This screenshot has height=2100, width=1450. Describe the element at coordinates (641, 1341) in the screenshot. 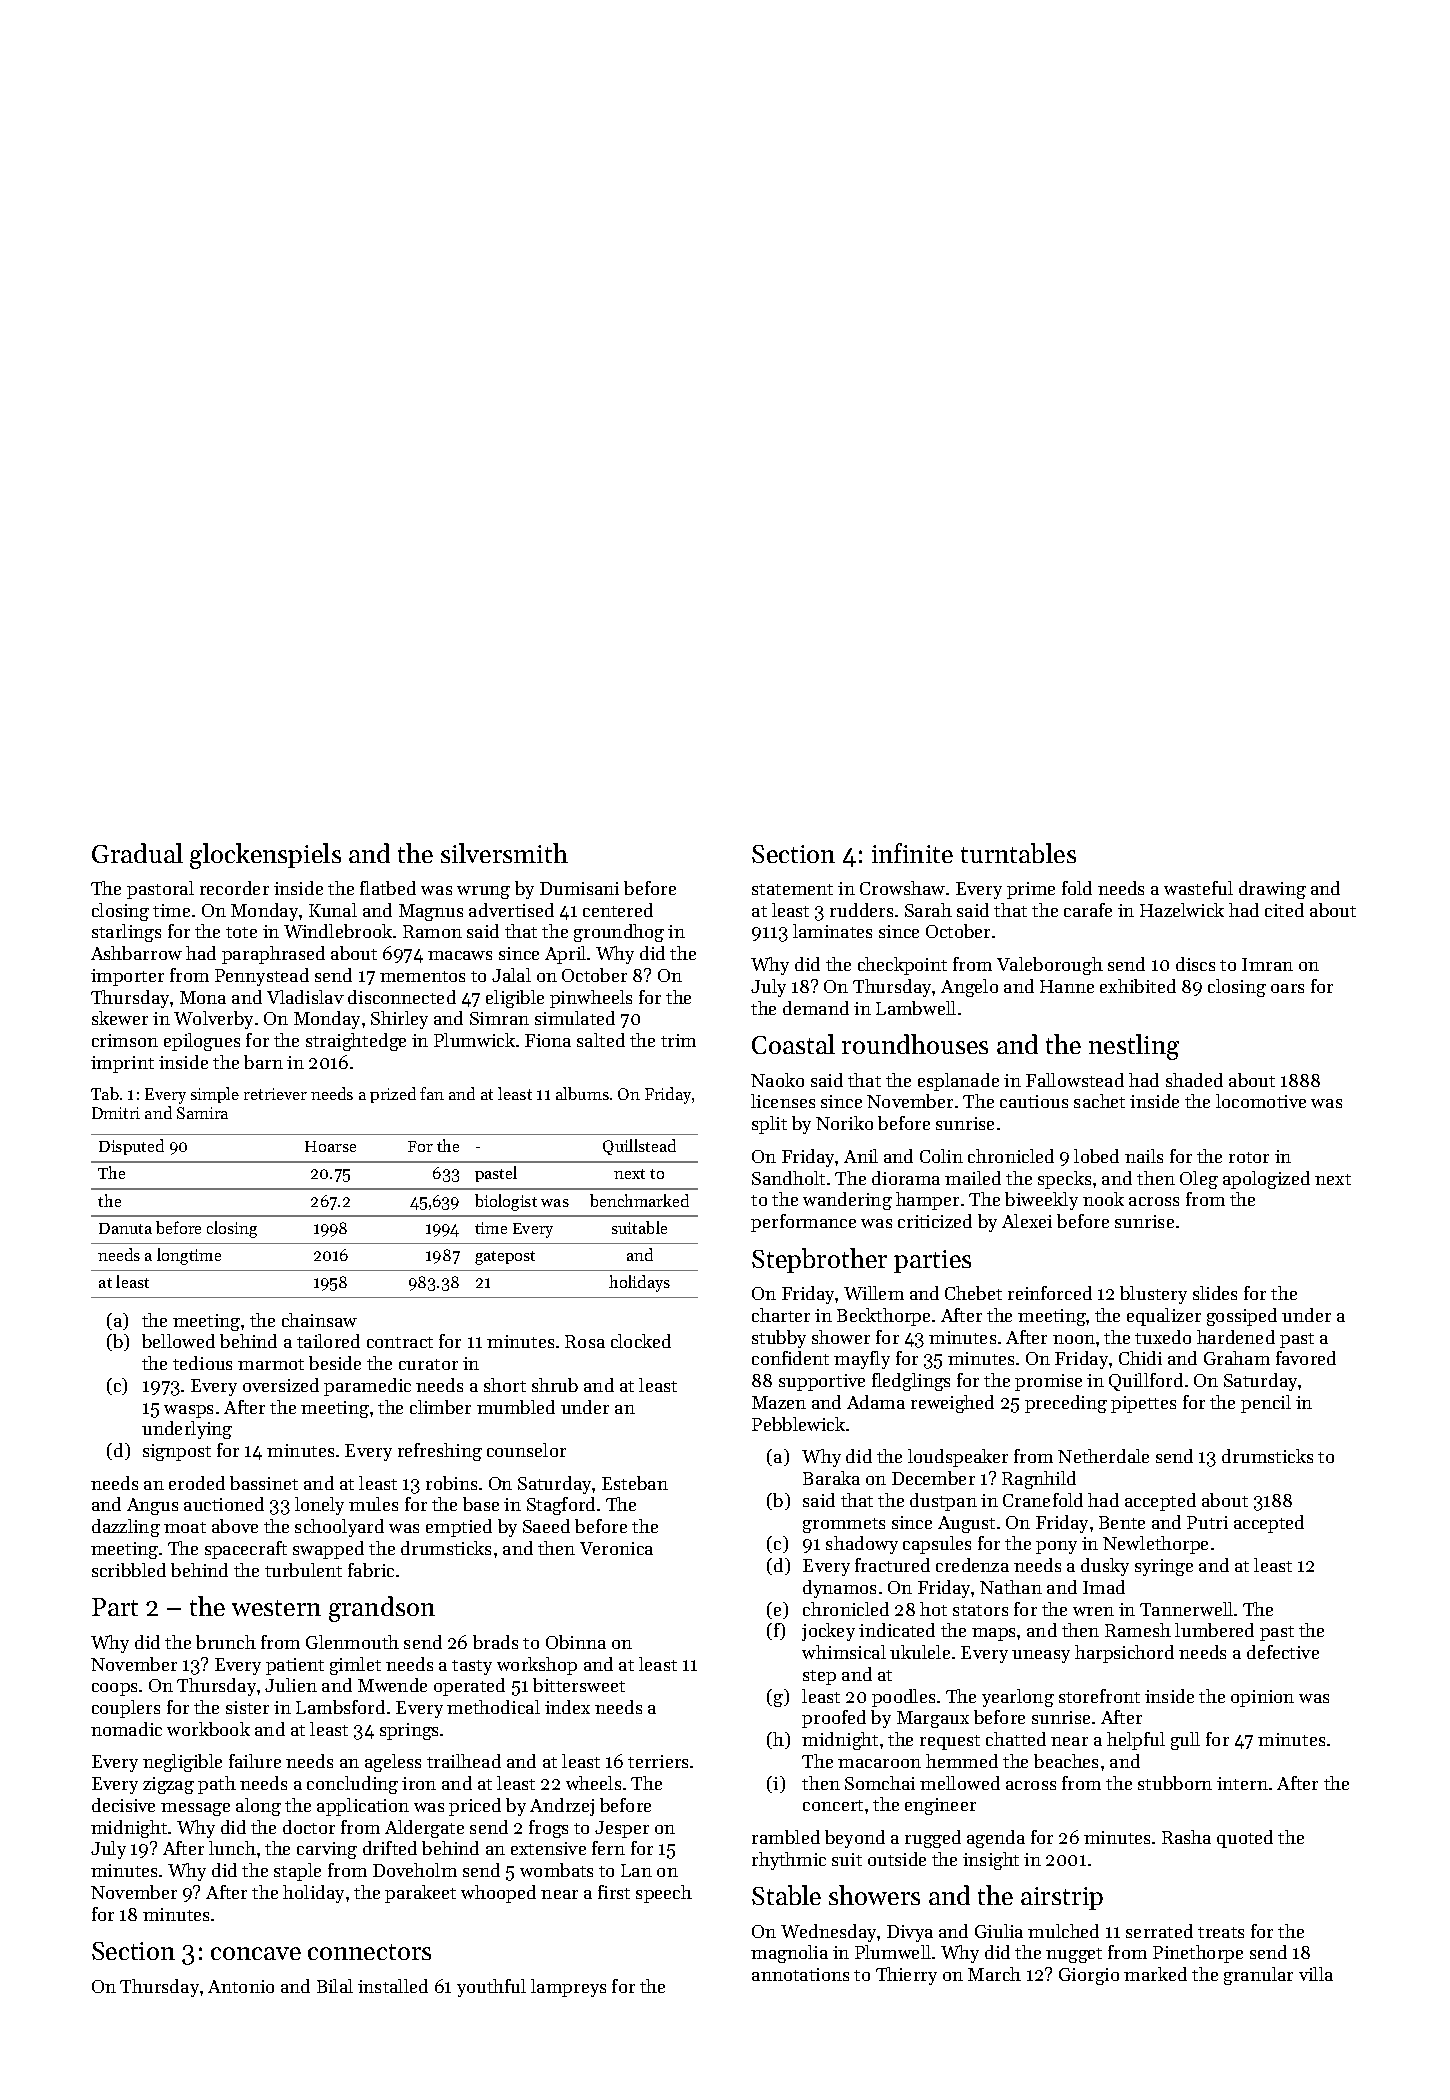

I see `clocked` at that location.
